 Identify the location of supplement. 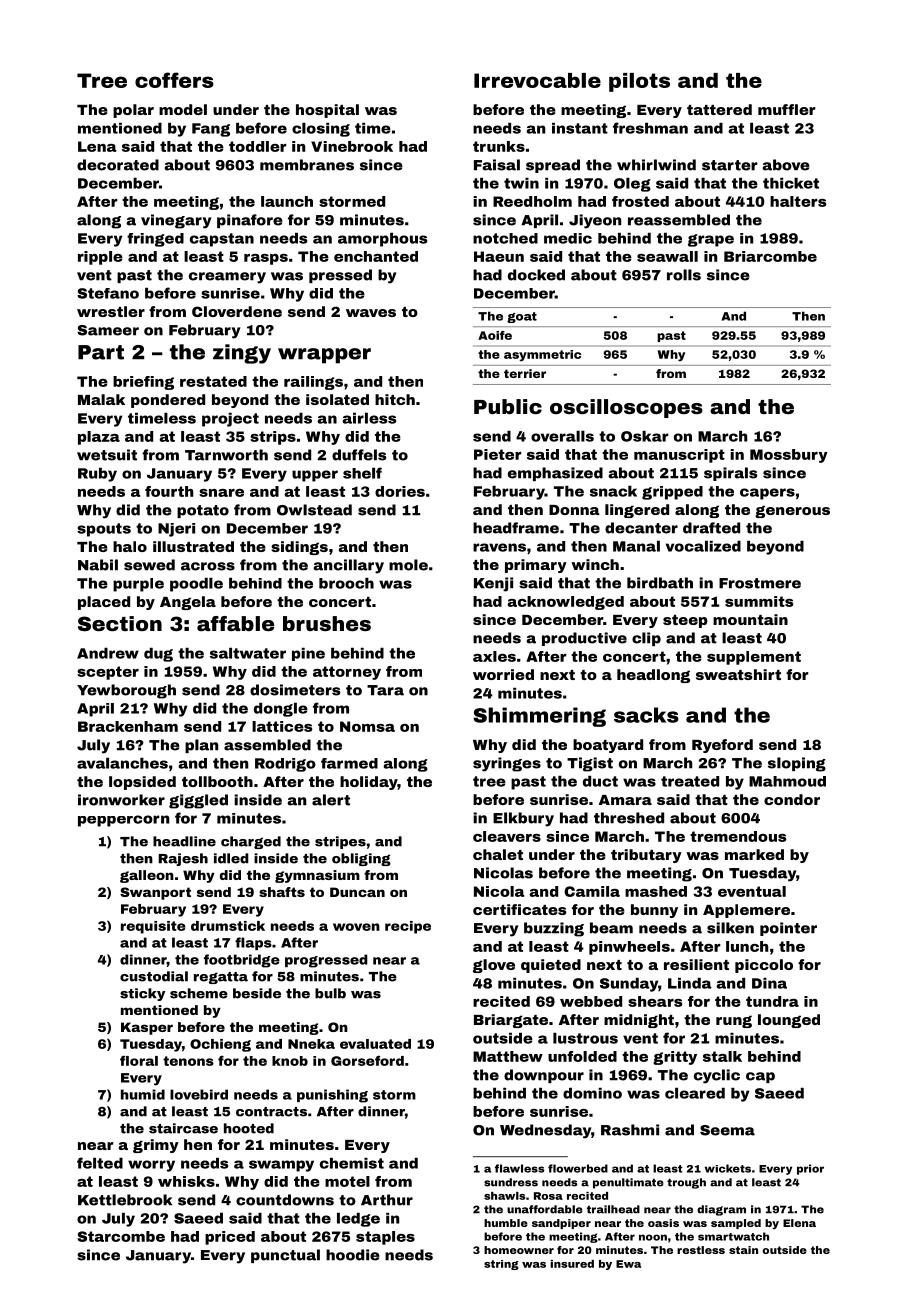
(754, 658).
